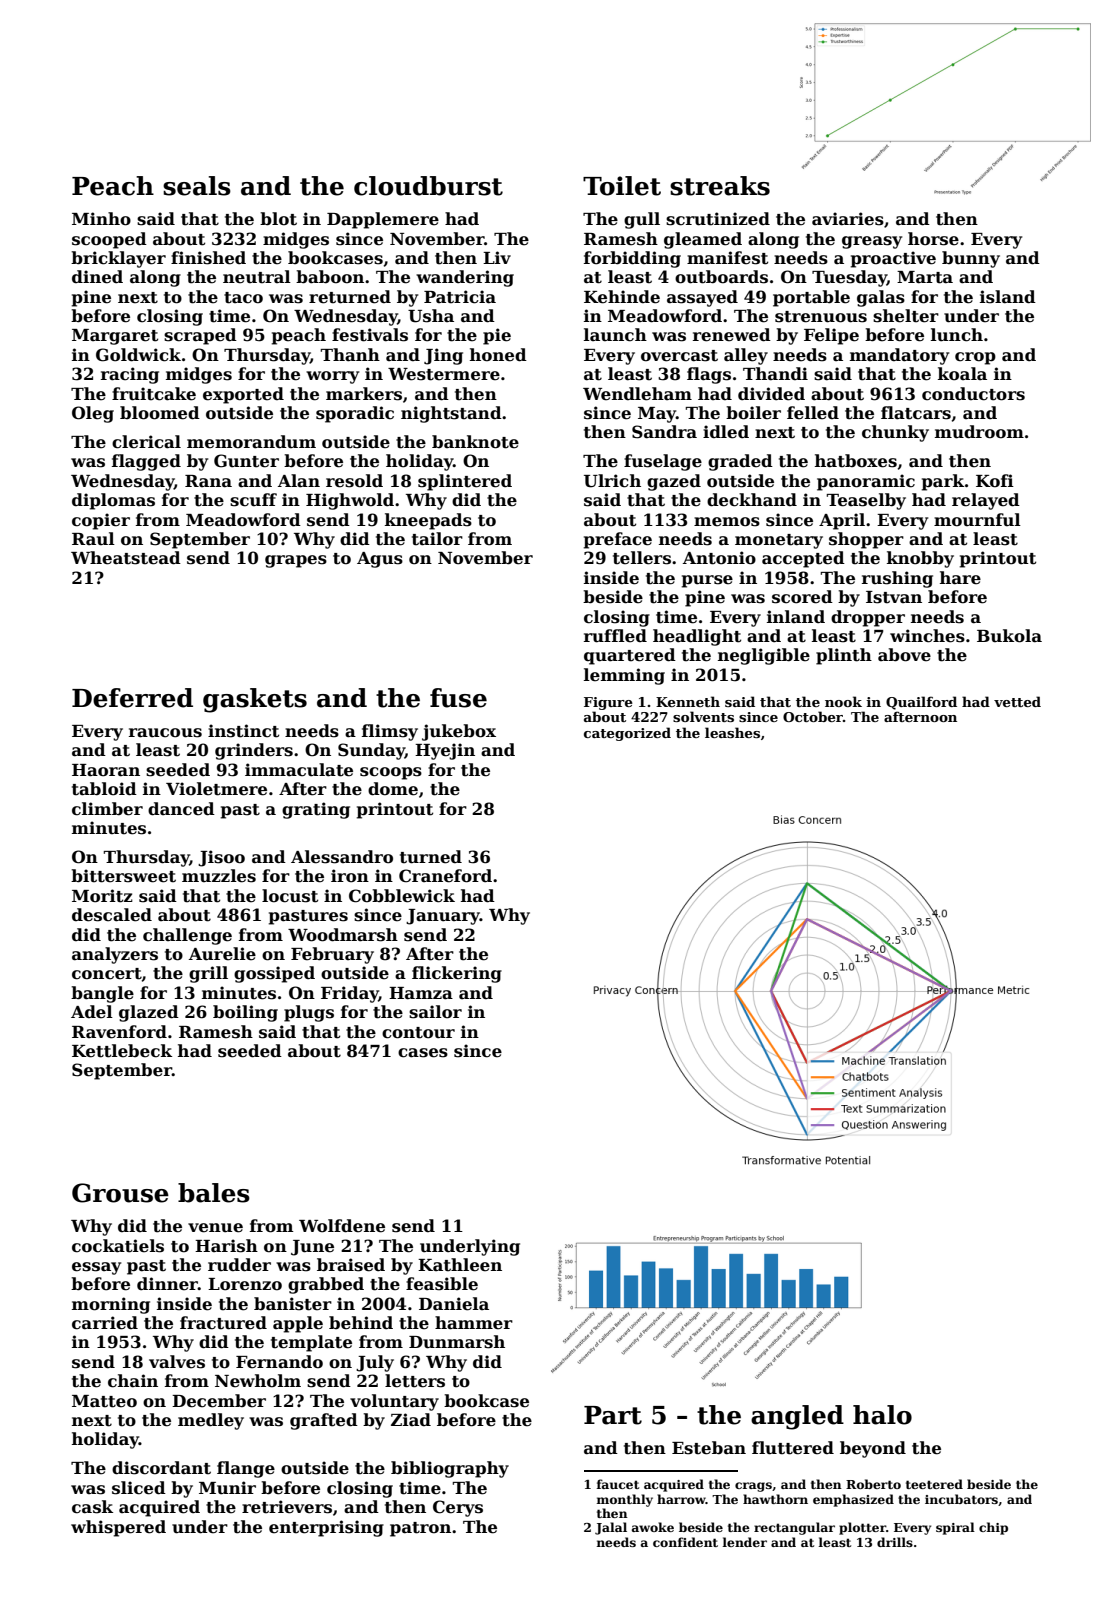 This image has height=1616, width=1116. I want to click on seals, so click(197, 186).
